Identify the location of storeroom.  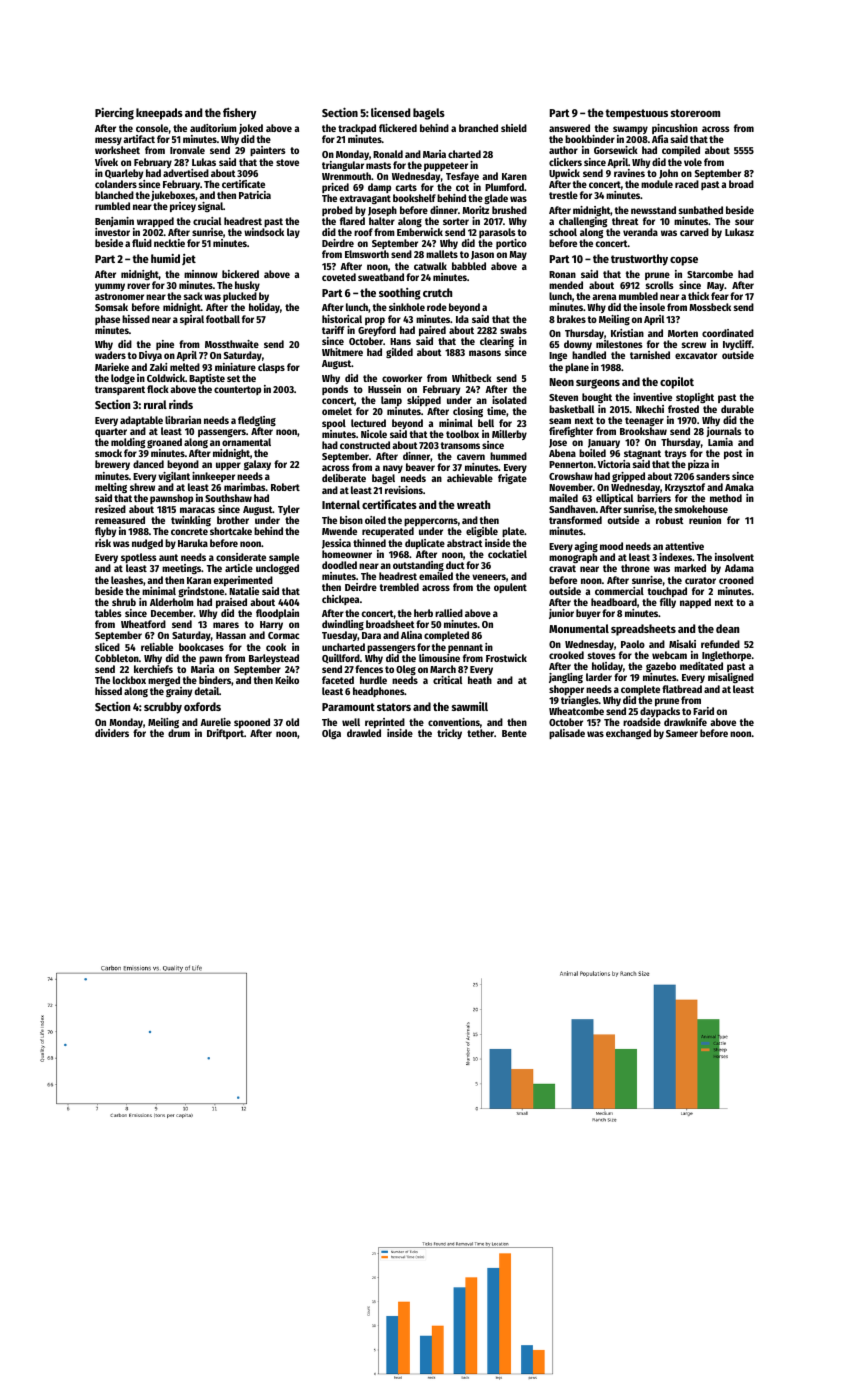
(695, 113).
